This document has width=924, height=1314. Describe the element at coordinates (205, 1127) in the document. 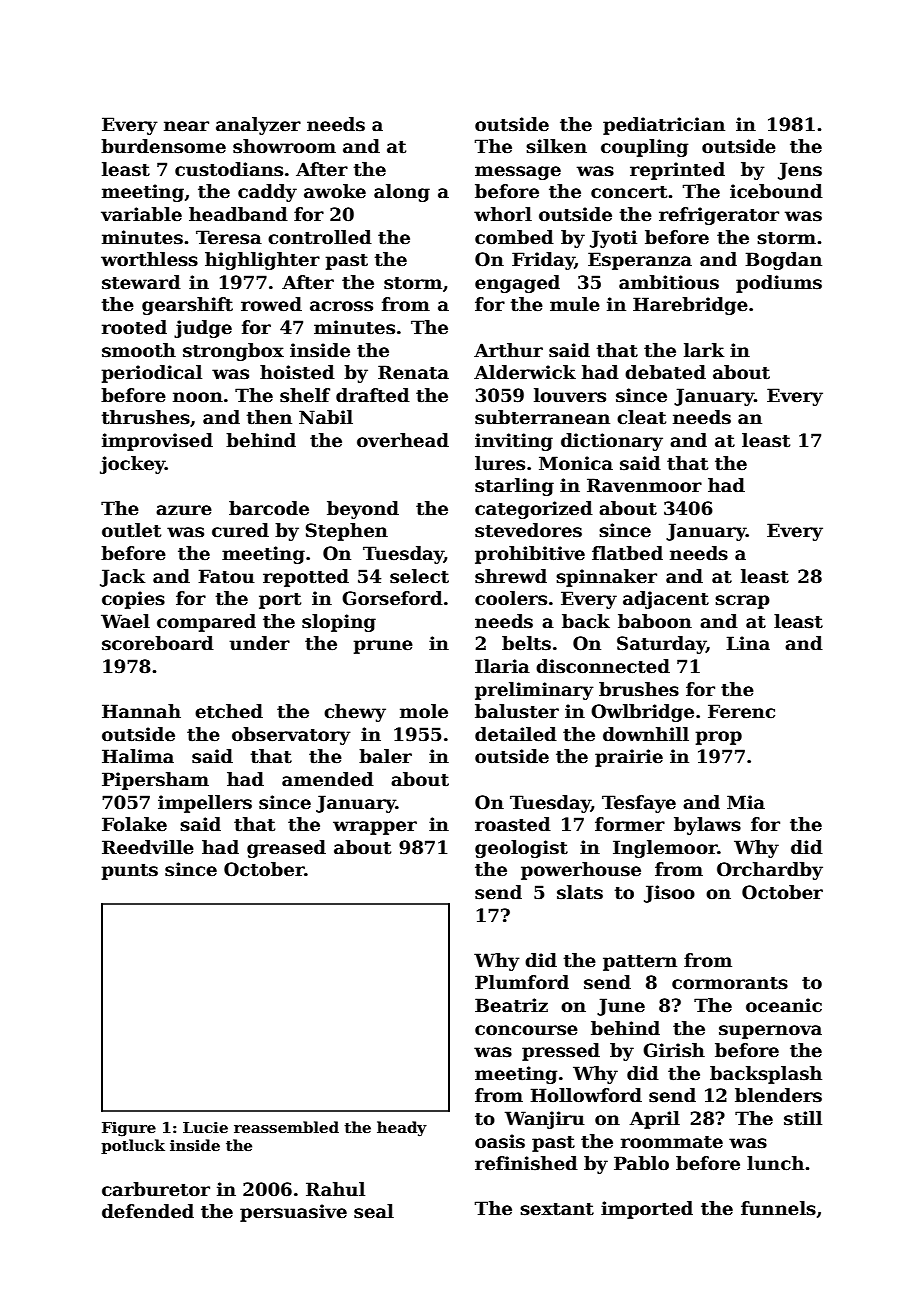

I see `Lucie` at that location.
